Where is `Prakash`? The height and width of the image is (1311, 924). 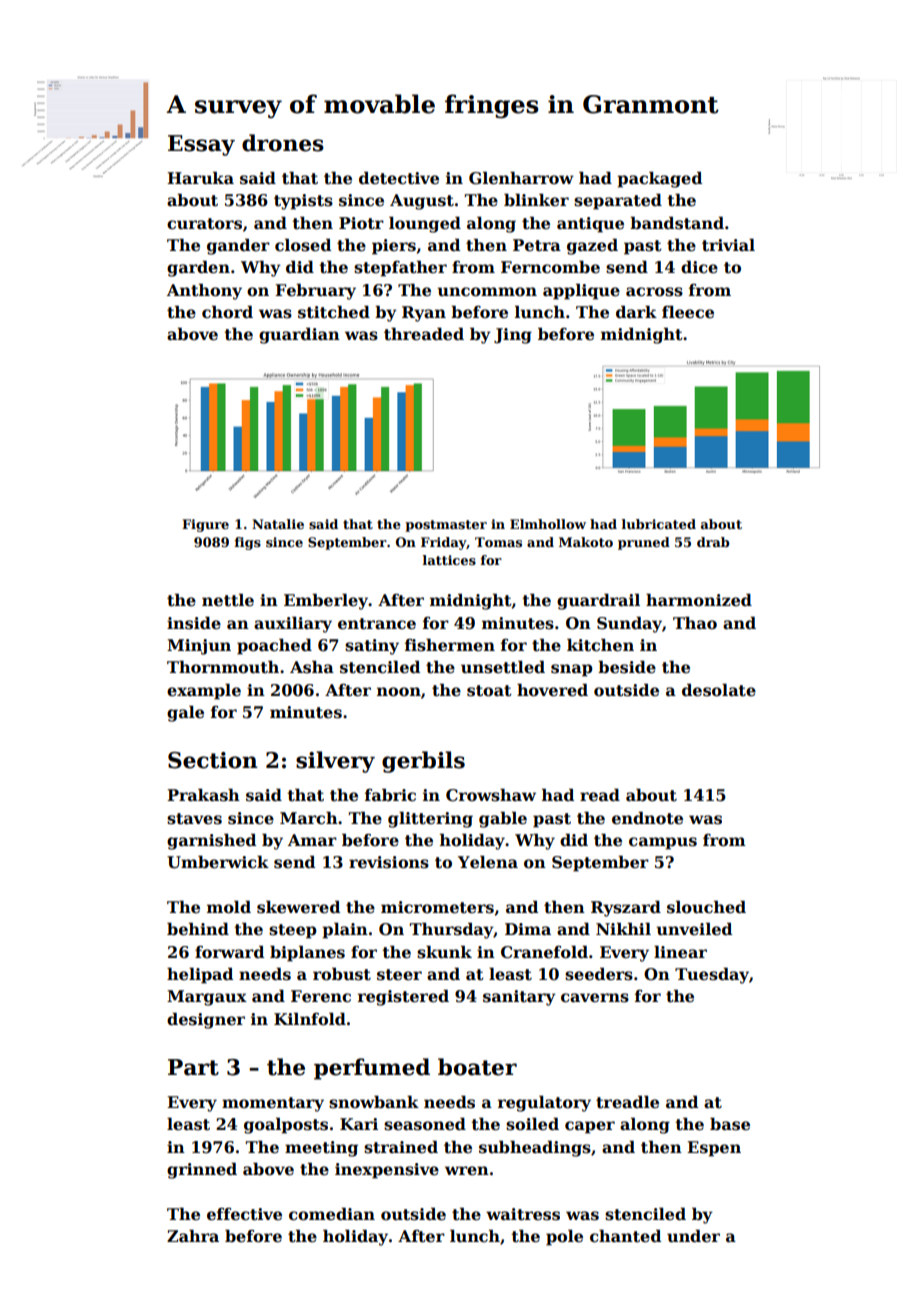 Prakash is located at coordinates (203, 795).
